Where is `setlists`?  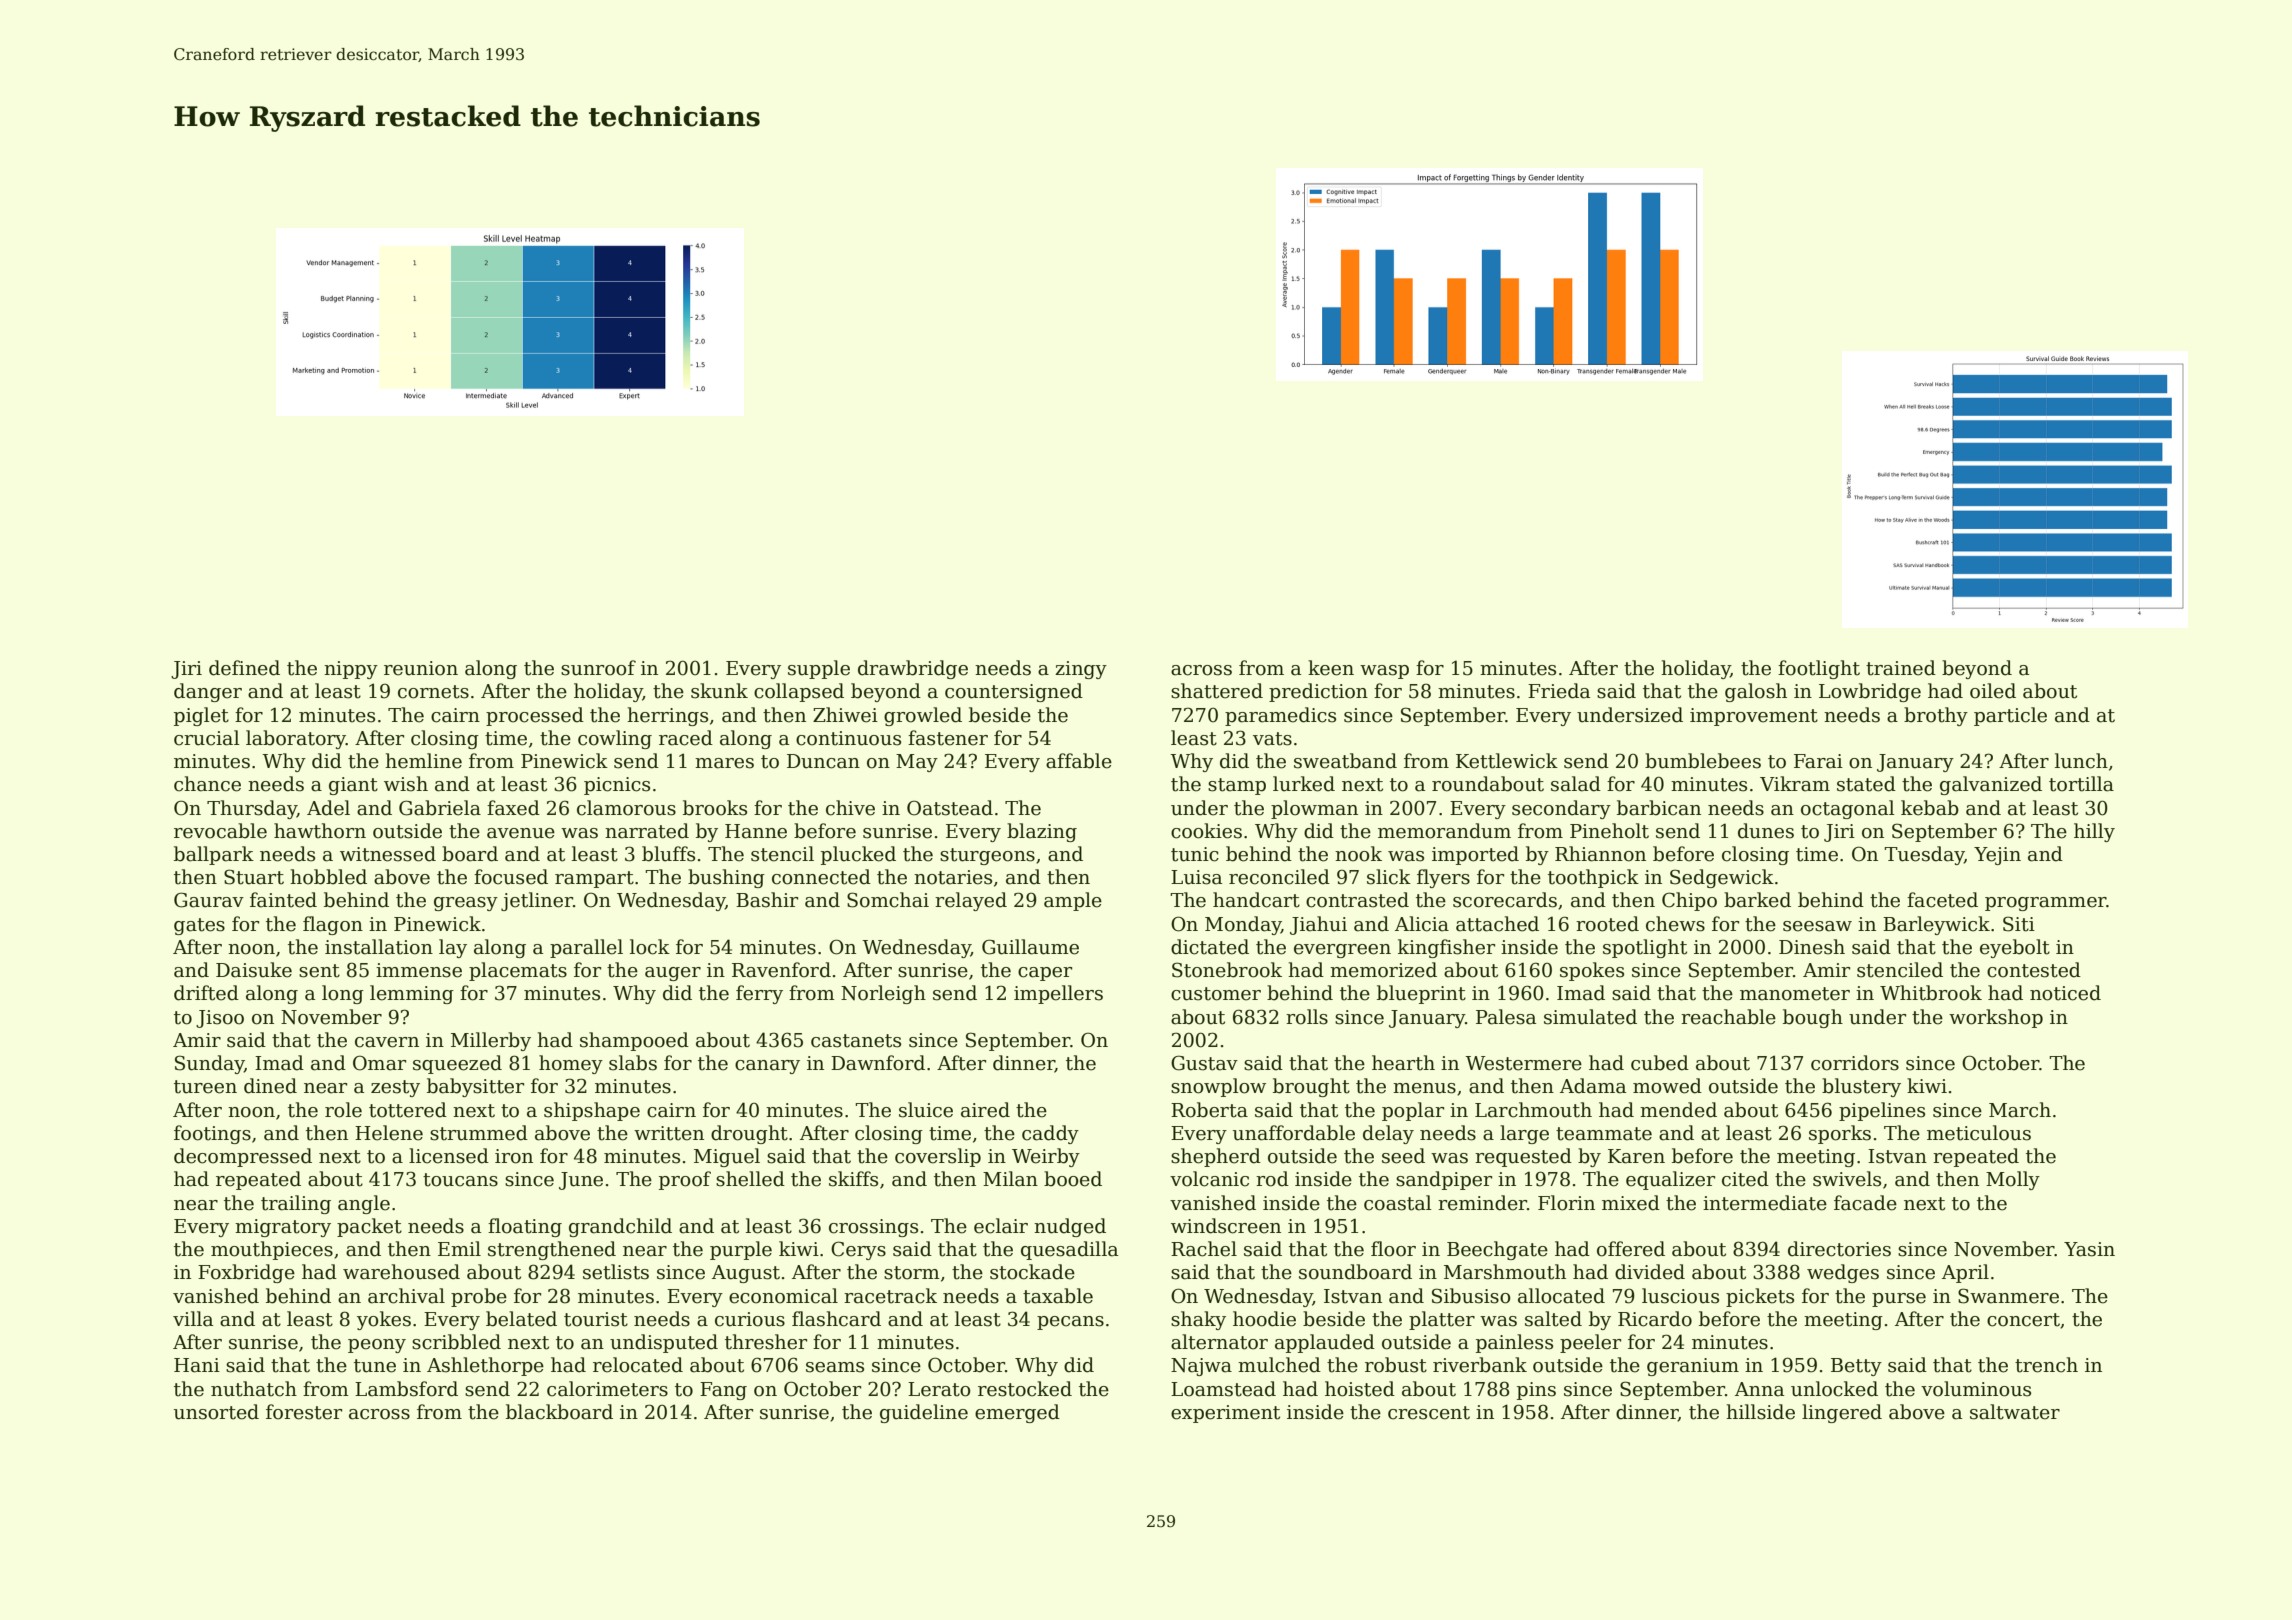
setlists is located at coordinates (616, 1272).
